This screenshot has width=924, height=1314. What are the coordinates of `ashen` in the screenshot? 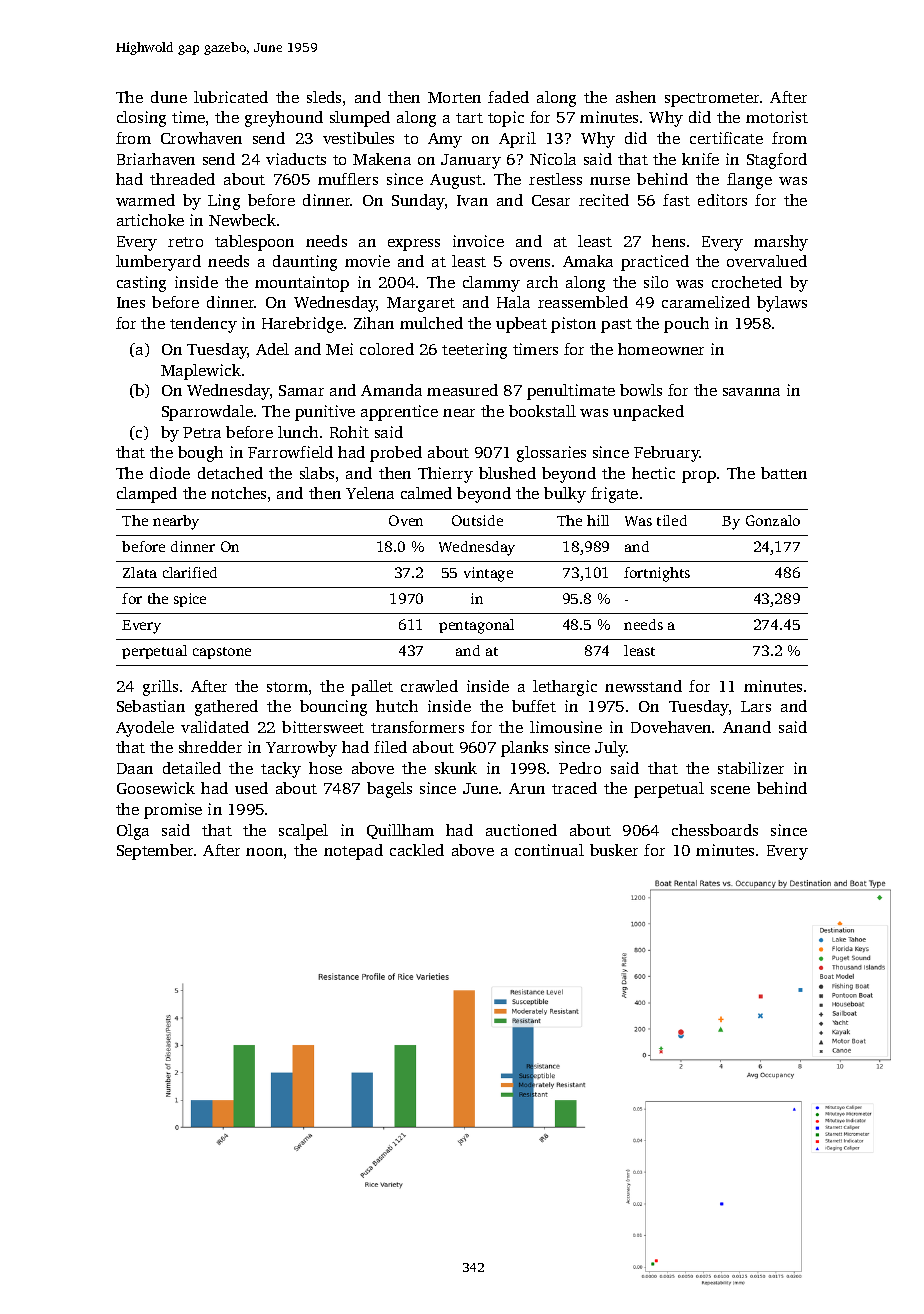 It's located at (636, 97).
